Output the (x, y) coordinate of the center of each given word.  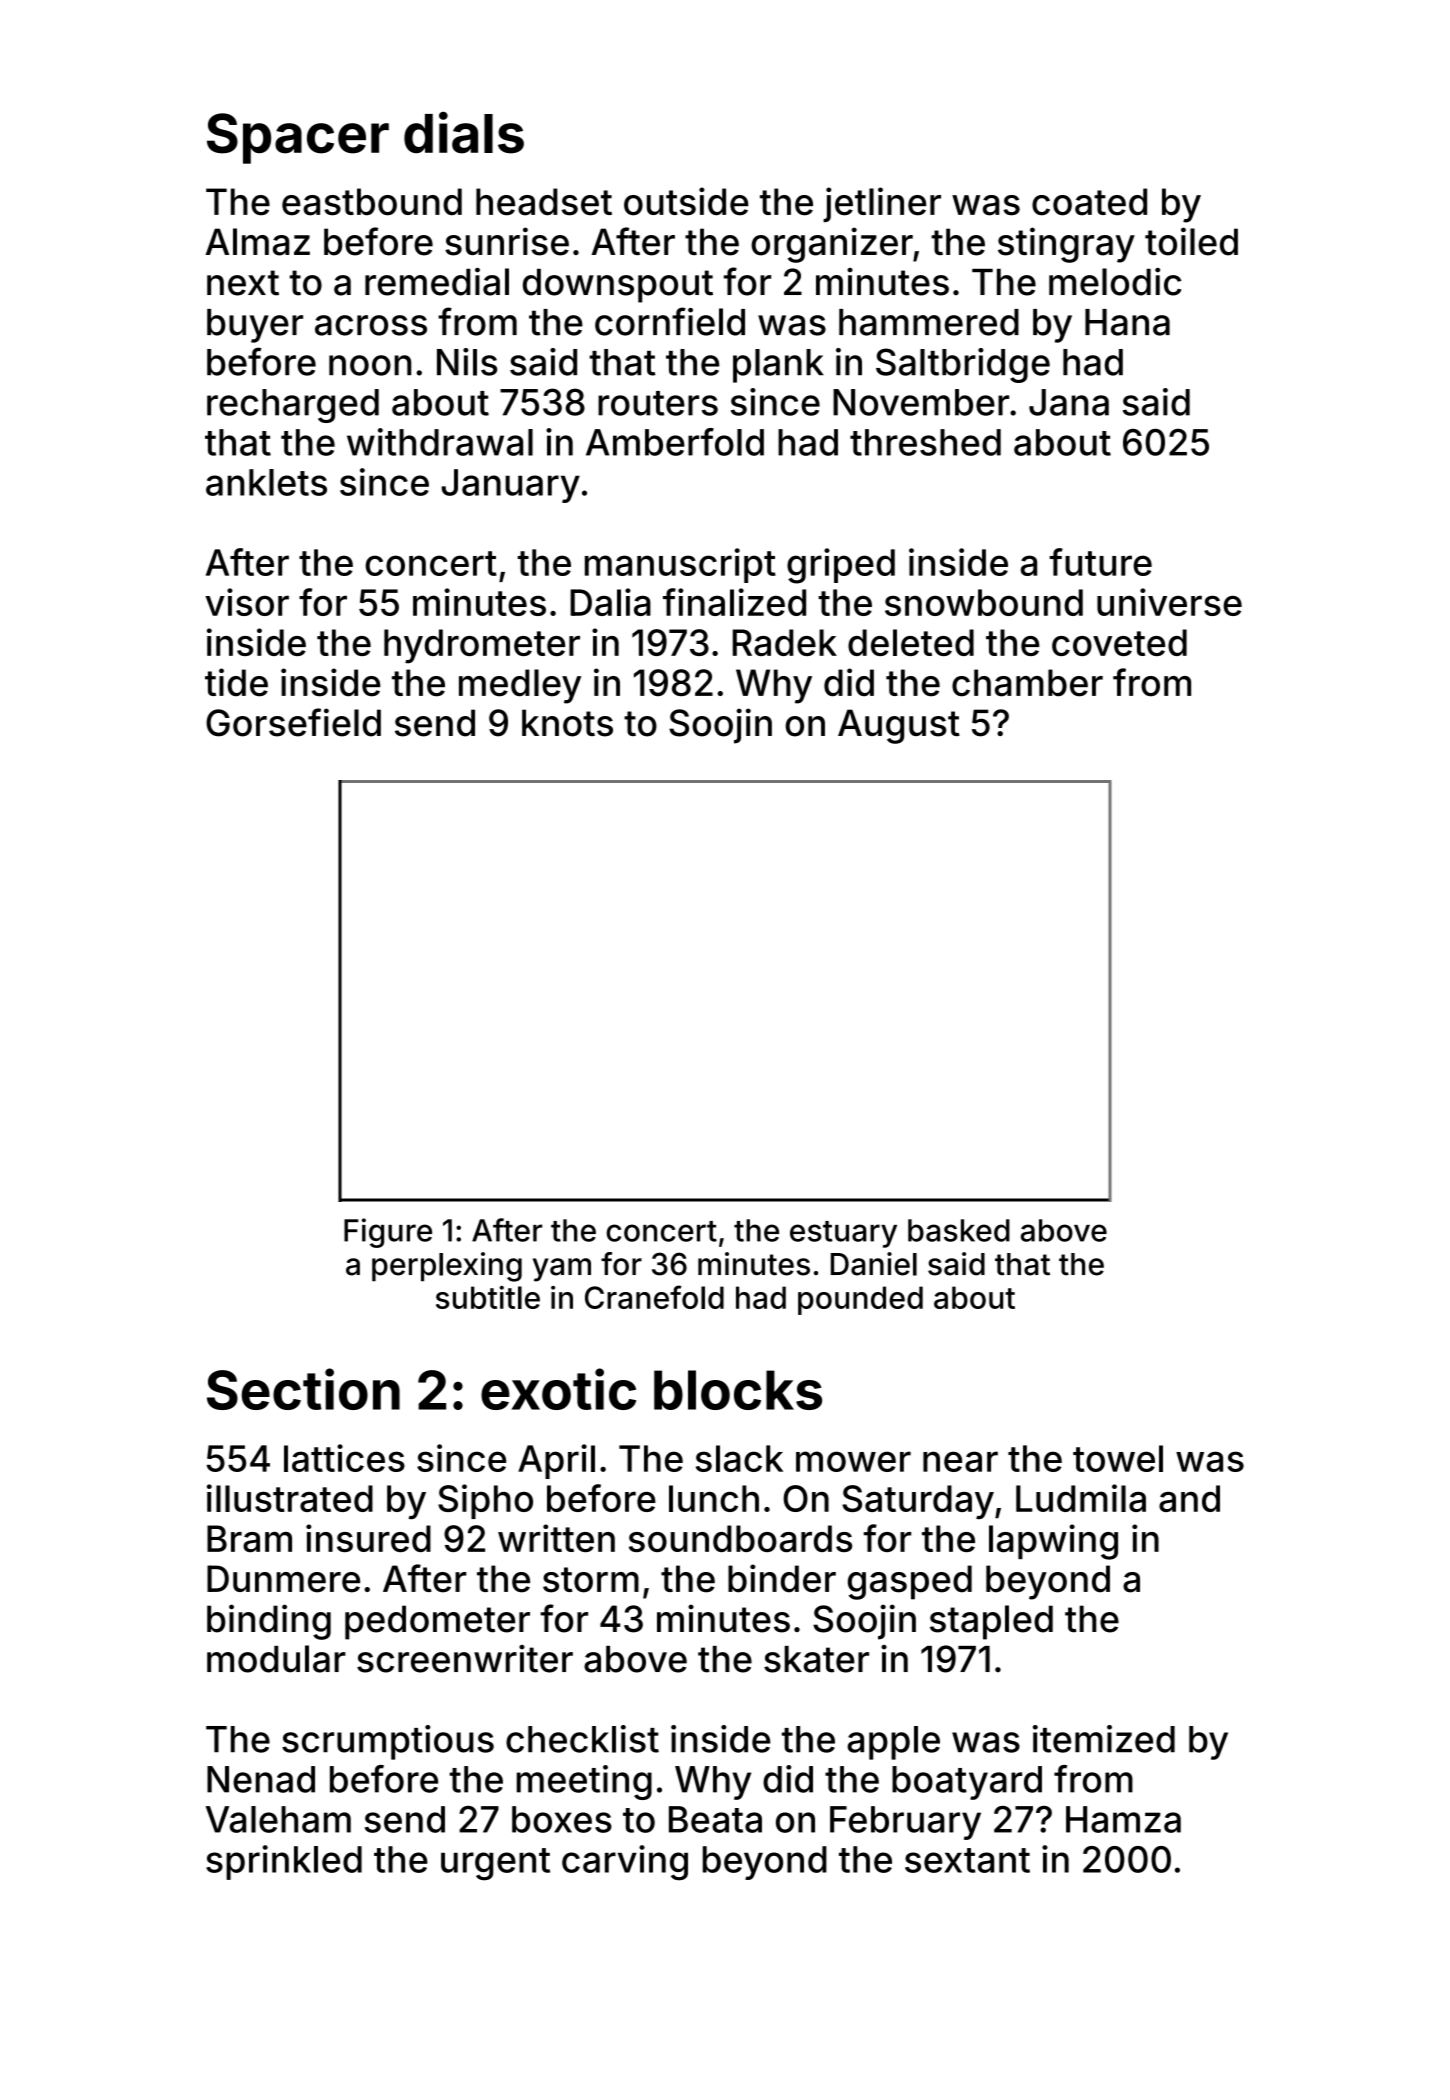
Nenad (261, 1779)
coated (1089, 202)
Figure (388, 1233)
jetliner (882, 205)
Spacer (298, 138)
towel (1118, 1458)
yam (562, 1270)
